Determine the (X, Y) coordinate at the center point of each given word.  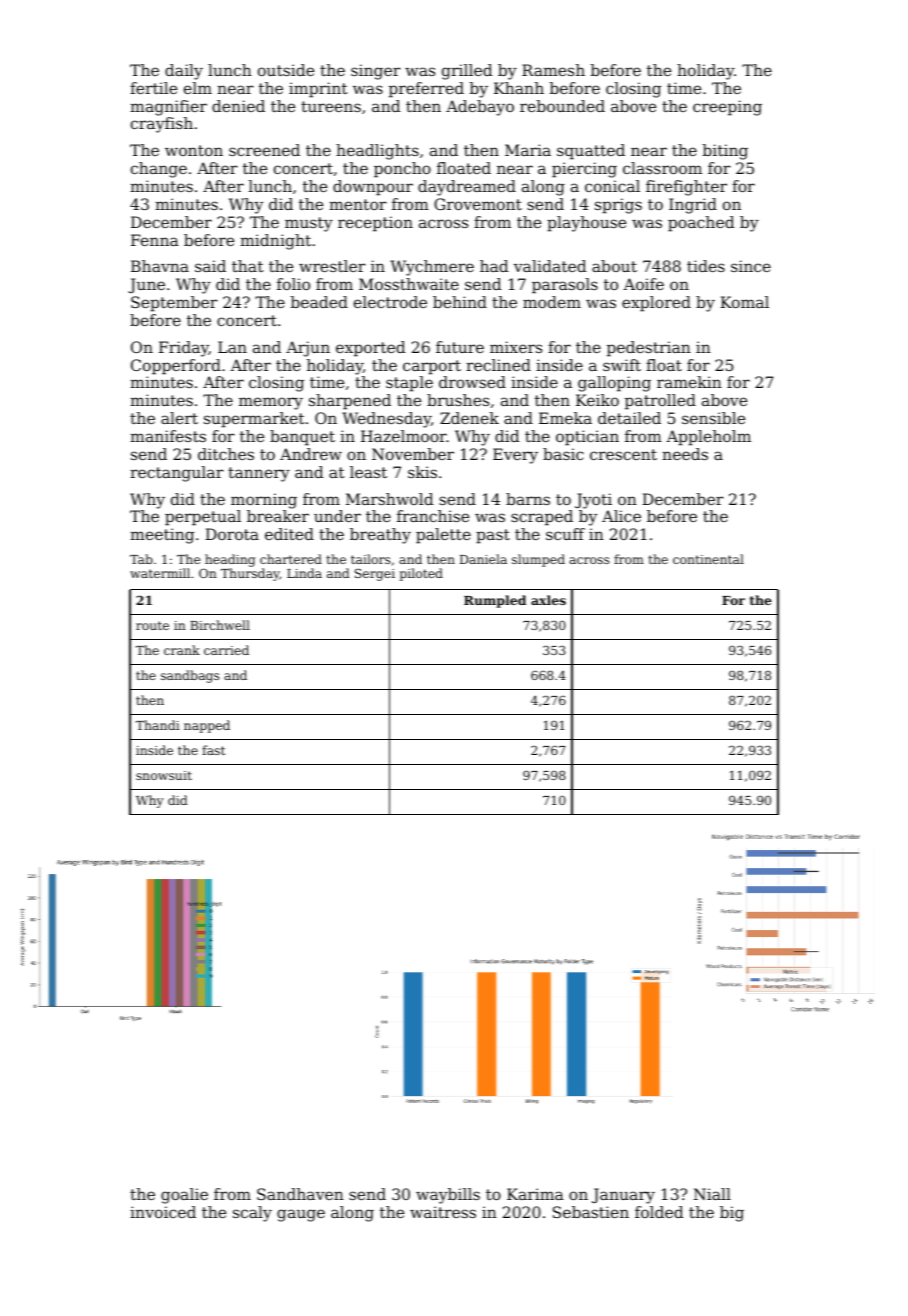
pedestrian (649, 349)
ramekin (689, 382)
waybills (448, 1196)
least (368, 472)
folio (293, 284)
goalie (184, 1196)
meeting (162, 536)
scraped (542, 518)
